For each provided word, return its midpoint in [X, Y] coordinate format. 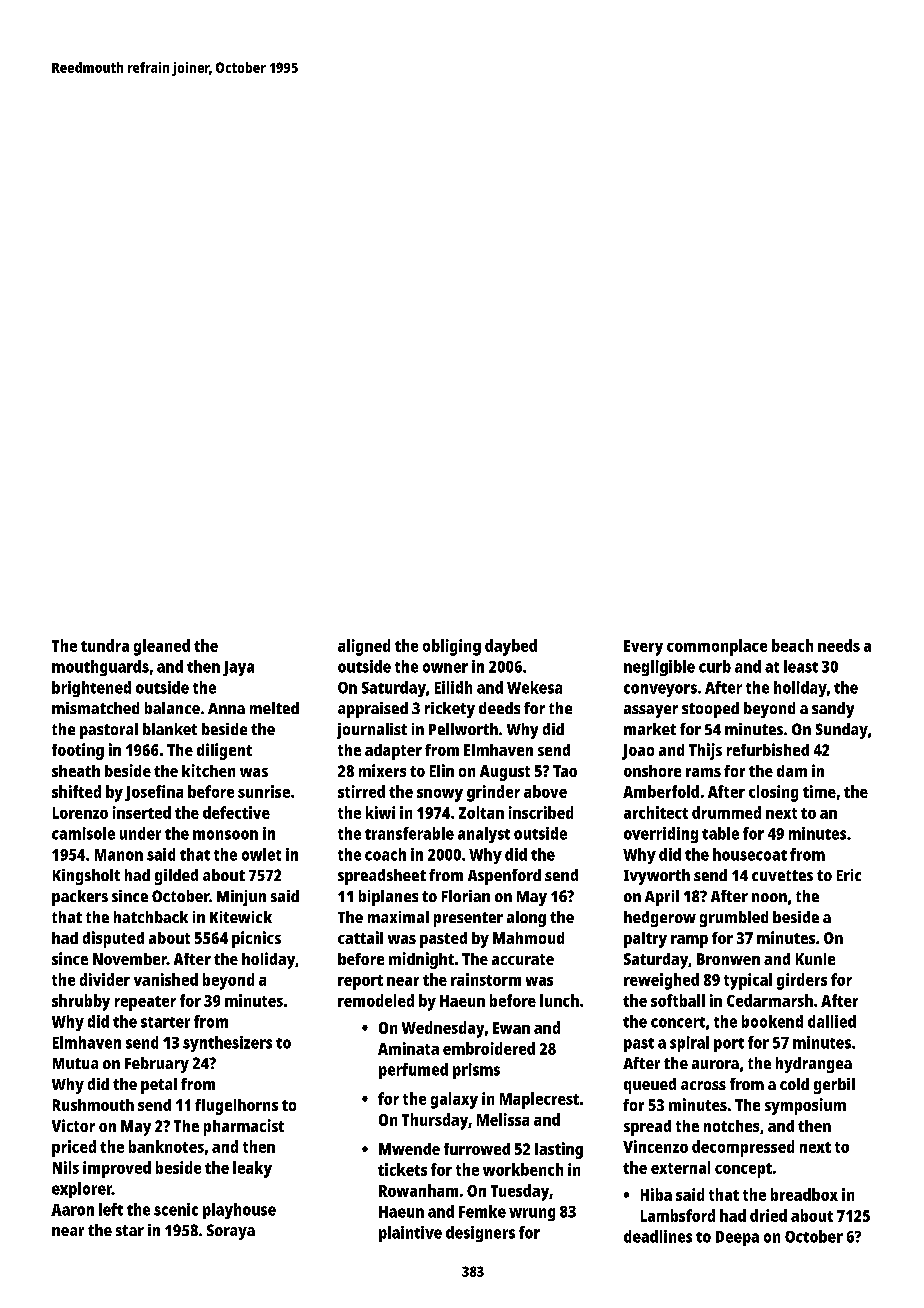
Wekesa [534, 687]
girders [802, 981]
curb [715, 666]
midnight [421, 960]
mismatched [95, 708]
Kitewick [241, 917]
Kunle [815, 959]
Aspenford [504, 877]
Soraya [231, 1232]
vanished [166, 979]
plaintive [410, 1234]
